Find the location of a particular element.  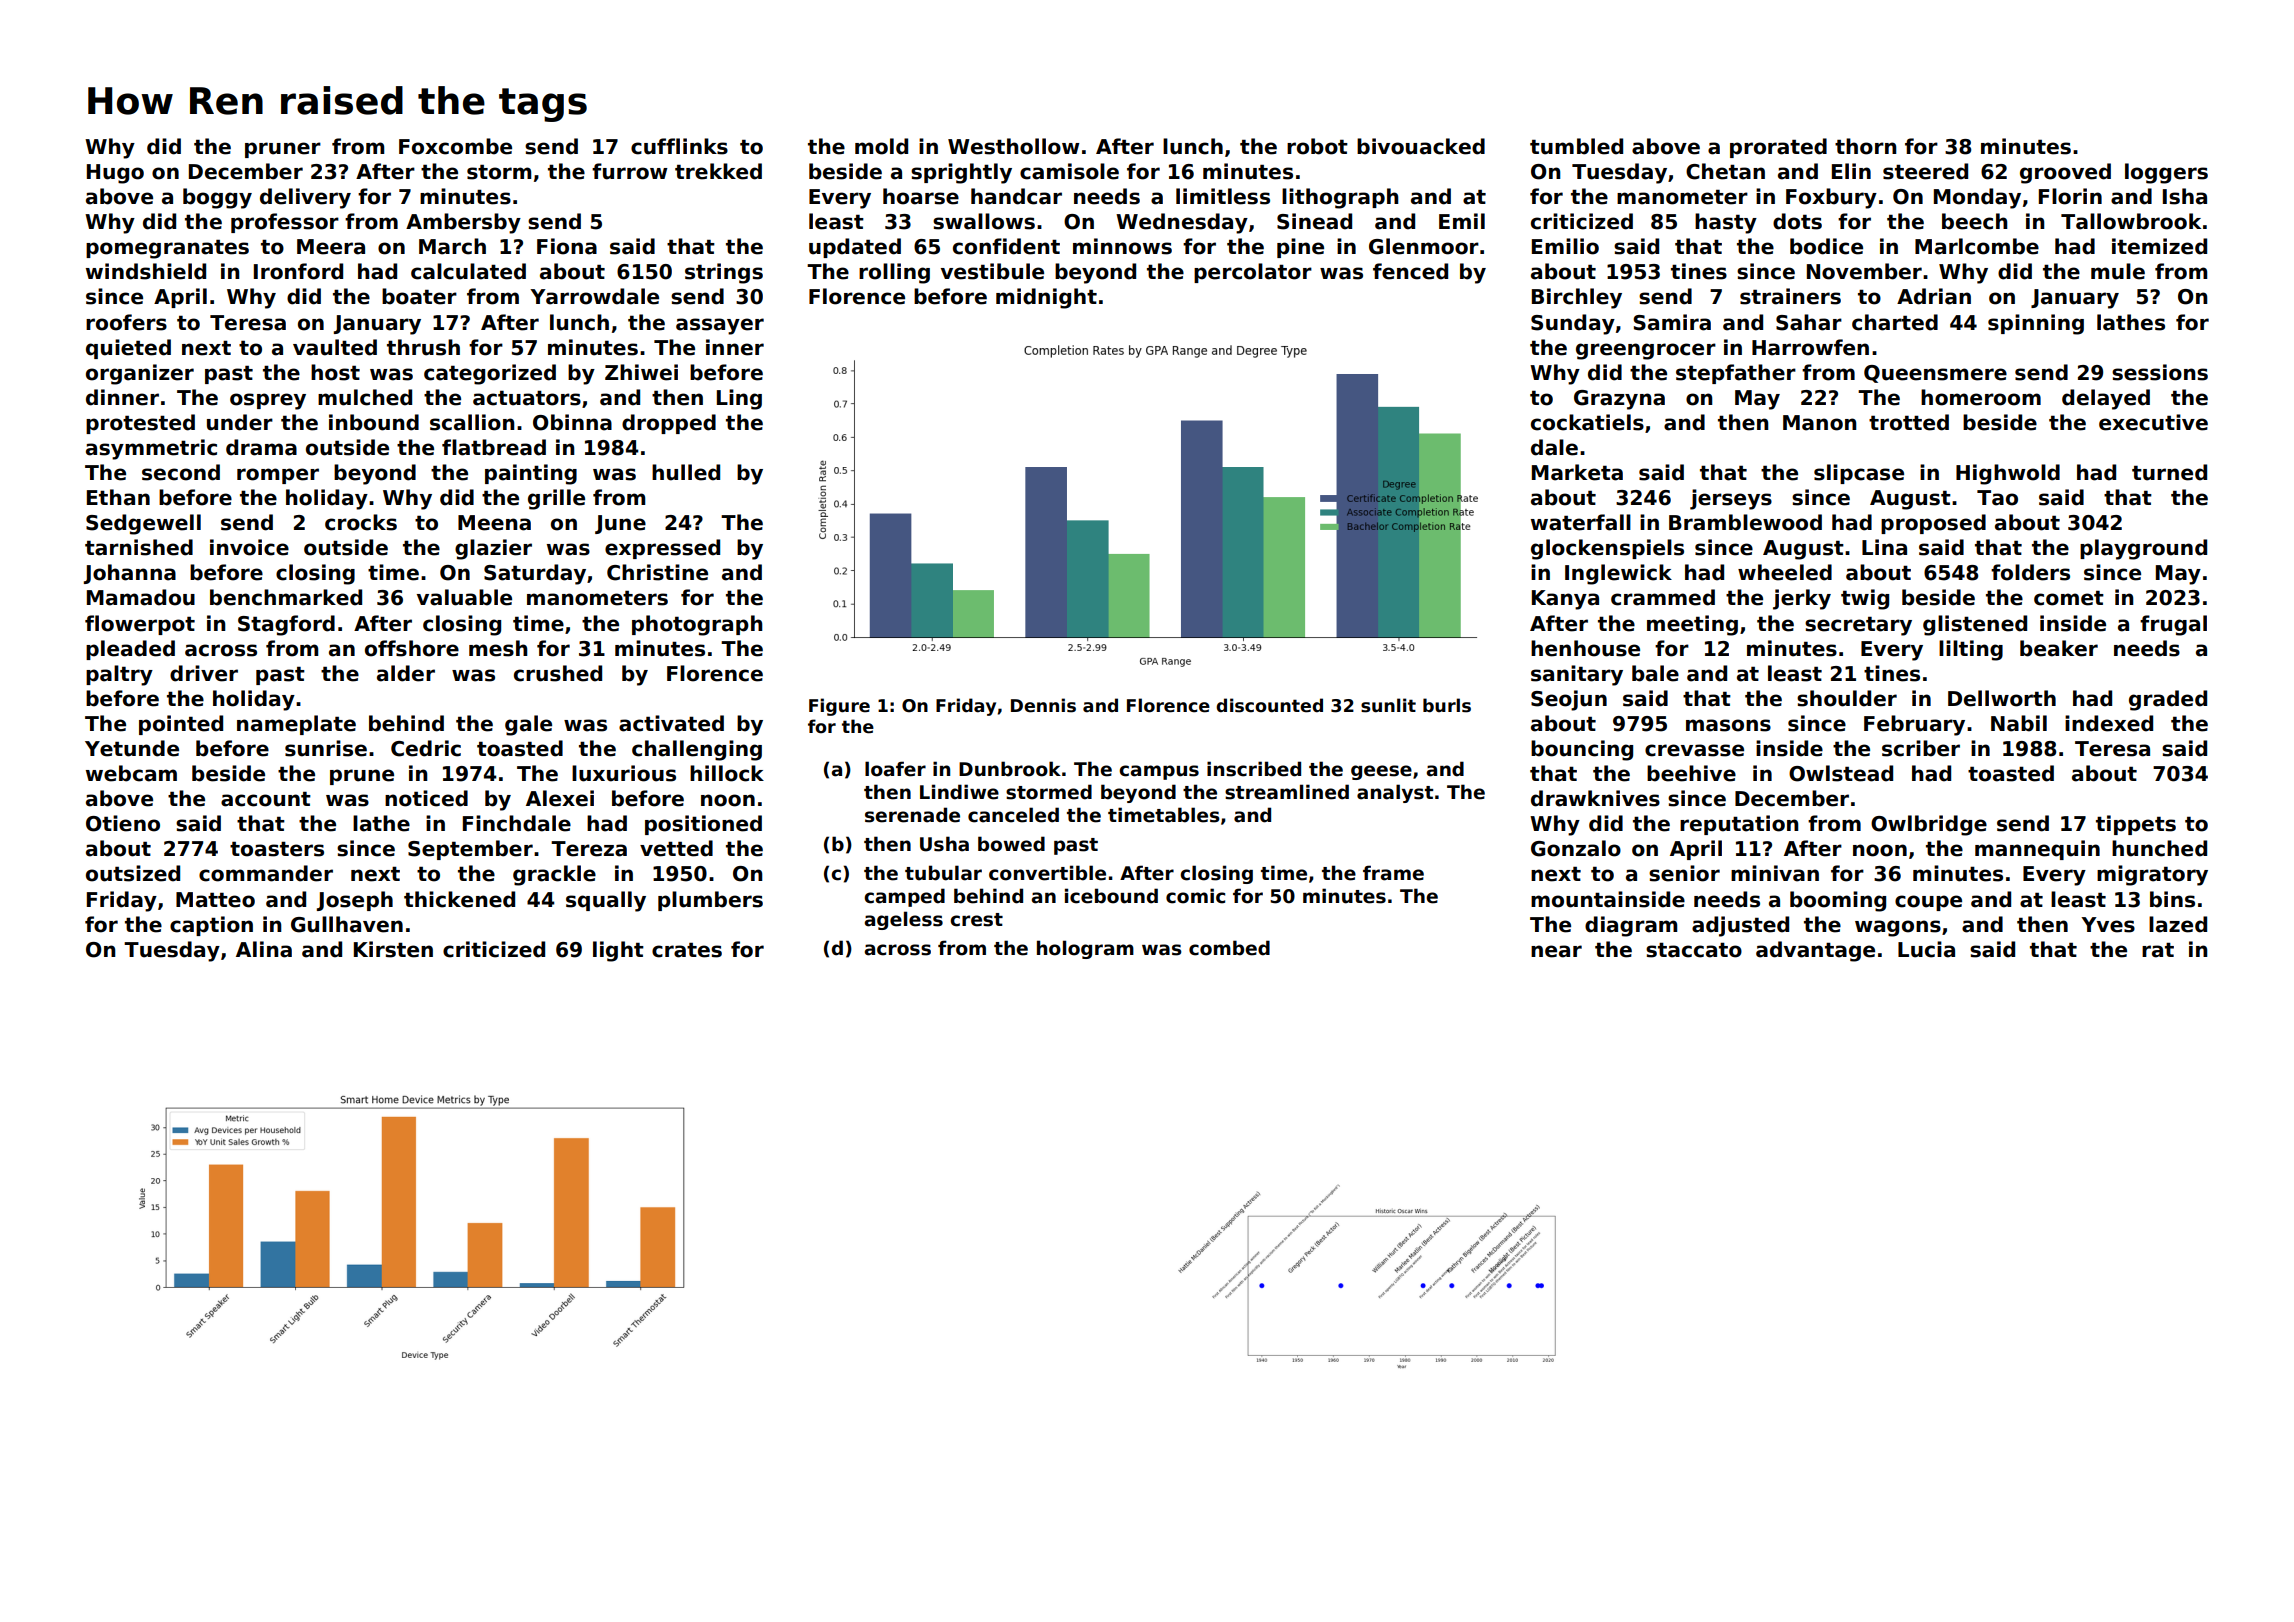

combed is located at coordinates (1229, 948).
